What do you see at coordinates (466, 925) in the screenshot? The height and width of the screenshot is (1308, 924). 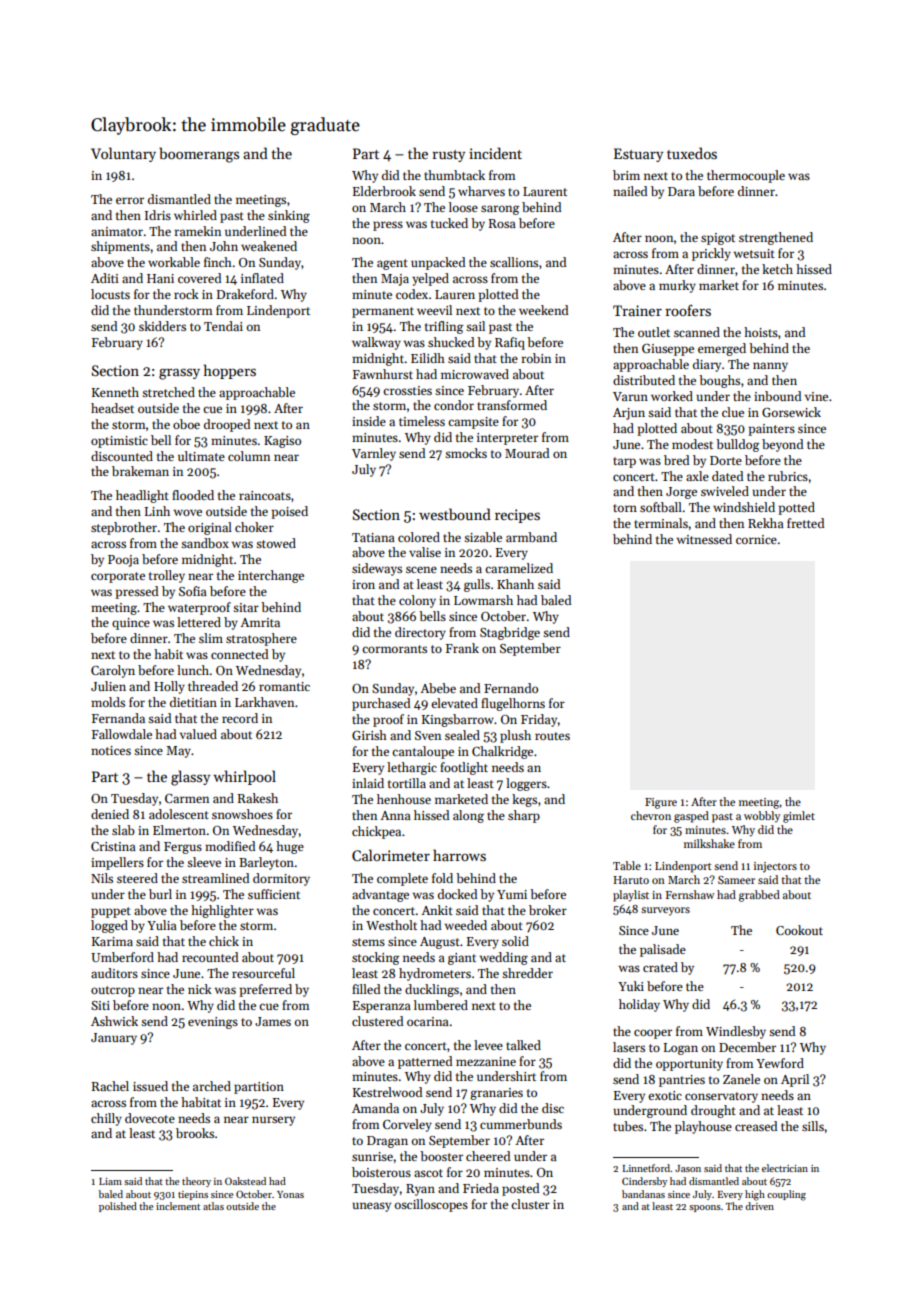 I see `weeded` at bounding box center [466, 925].
